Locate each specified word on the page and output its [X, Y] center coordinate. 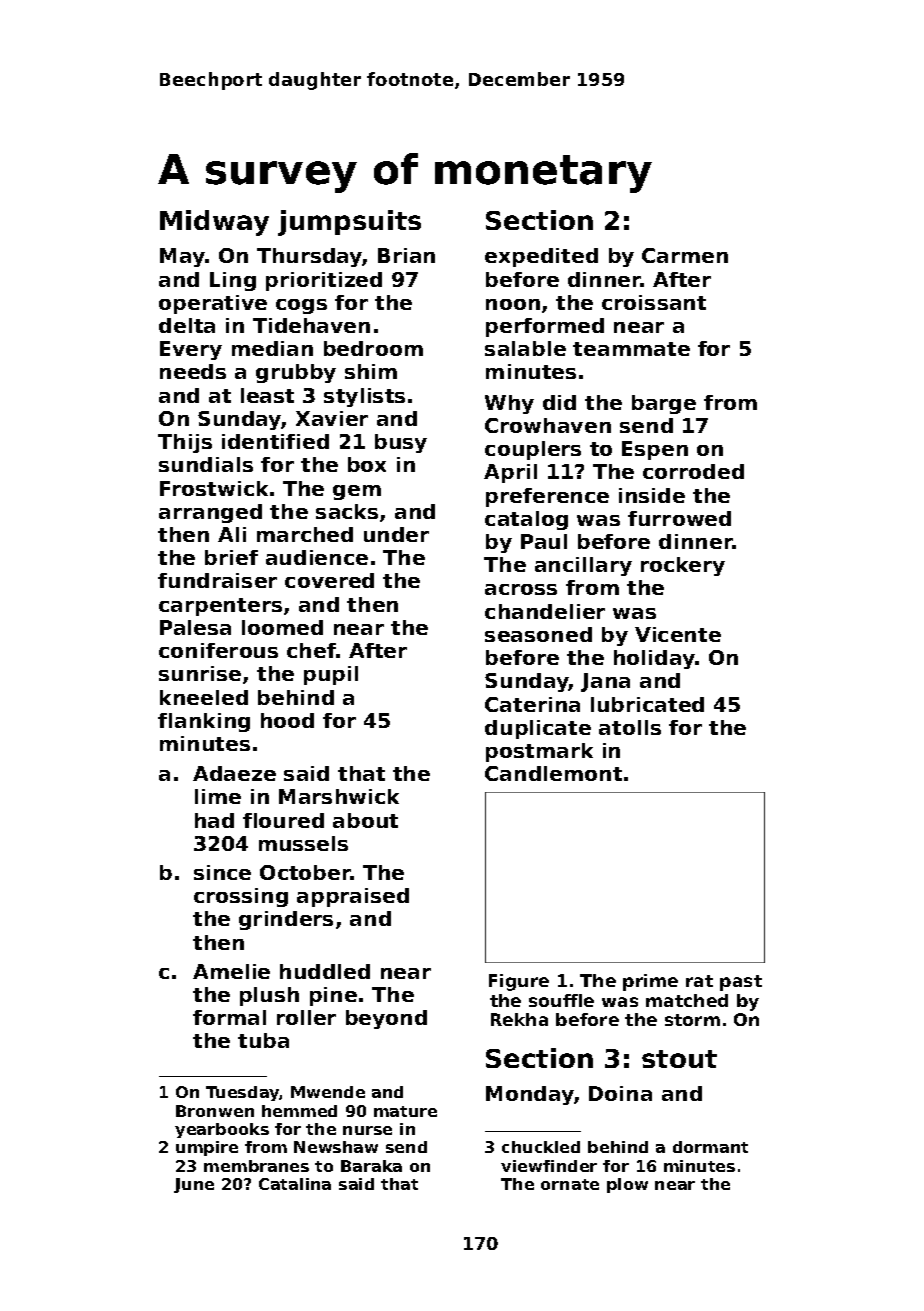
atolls [630, 727]
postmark [539, 752]
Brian [406, 255]
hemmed [299, 1111]
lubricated [647, 704]
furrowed [679, 518]
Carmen [685, 255]
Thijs [185, 443]
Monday [530, 1095]
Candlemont [553, 773]
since [222, 872]
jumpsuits [349, 223]
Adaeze [234, 773]
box [367, 464]
